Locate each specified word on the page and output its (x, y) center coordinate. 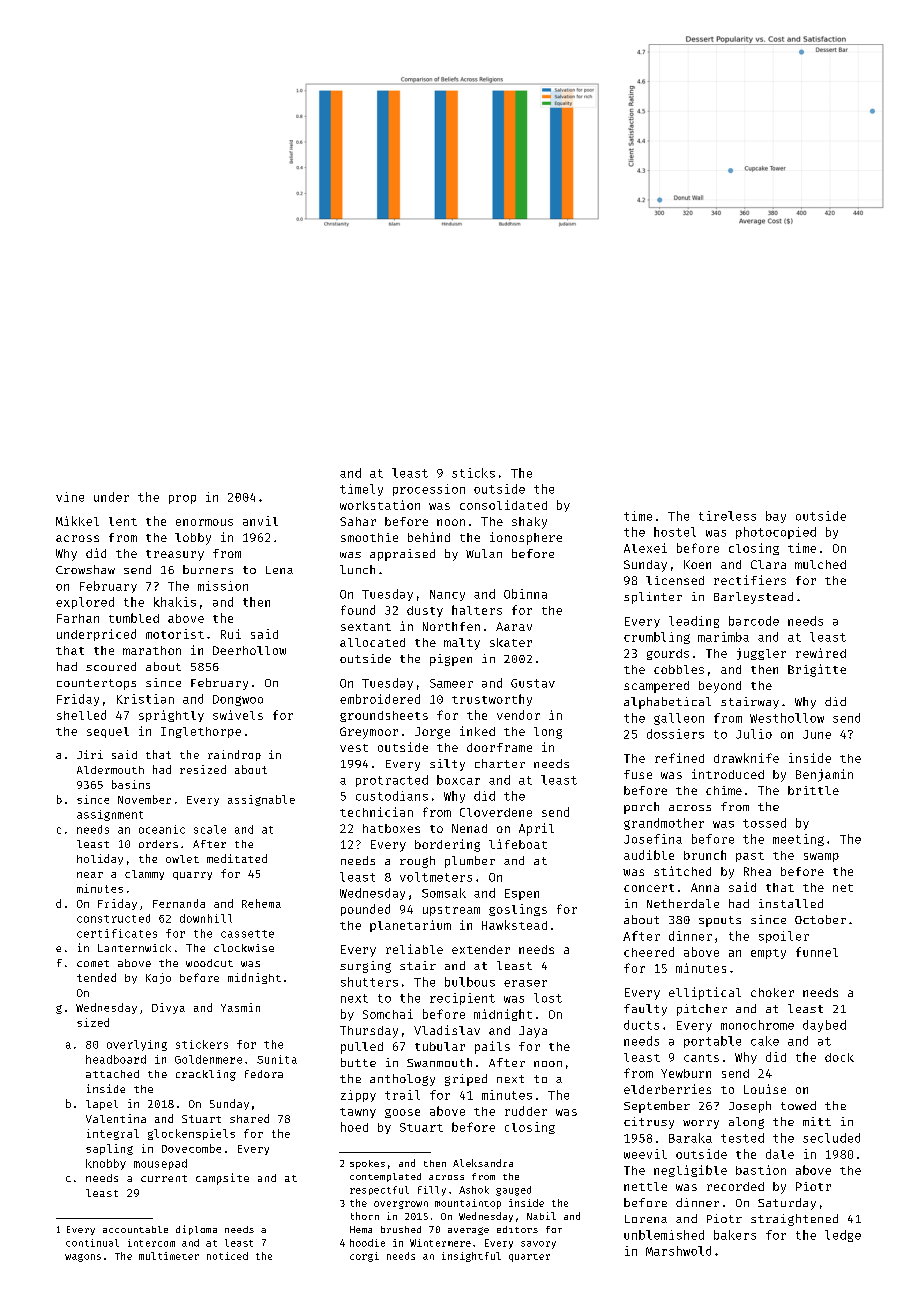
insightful (471, 1257)
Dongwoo (238, 700)
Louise (765, 1089)
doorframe (499, 747)
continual (92, 1243)
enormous (204, 522)
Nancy (447, 595)
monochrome (757, 1025)
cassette (247, 934)
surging (365, 967)
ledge (843, 1236)
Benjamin (824, 775)
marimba (723, 637)
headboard (116, 1059)
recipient (462, 999)
